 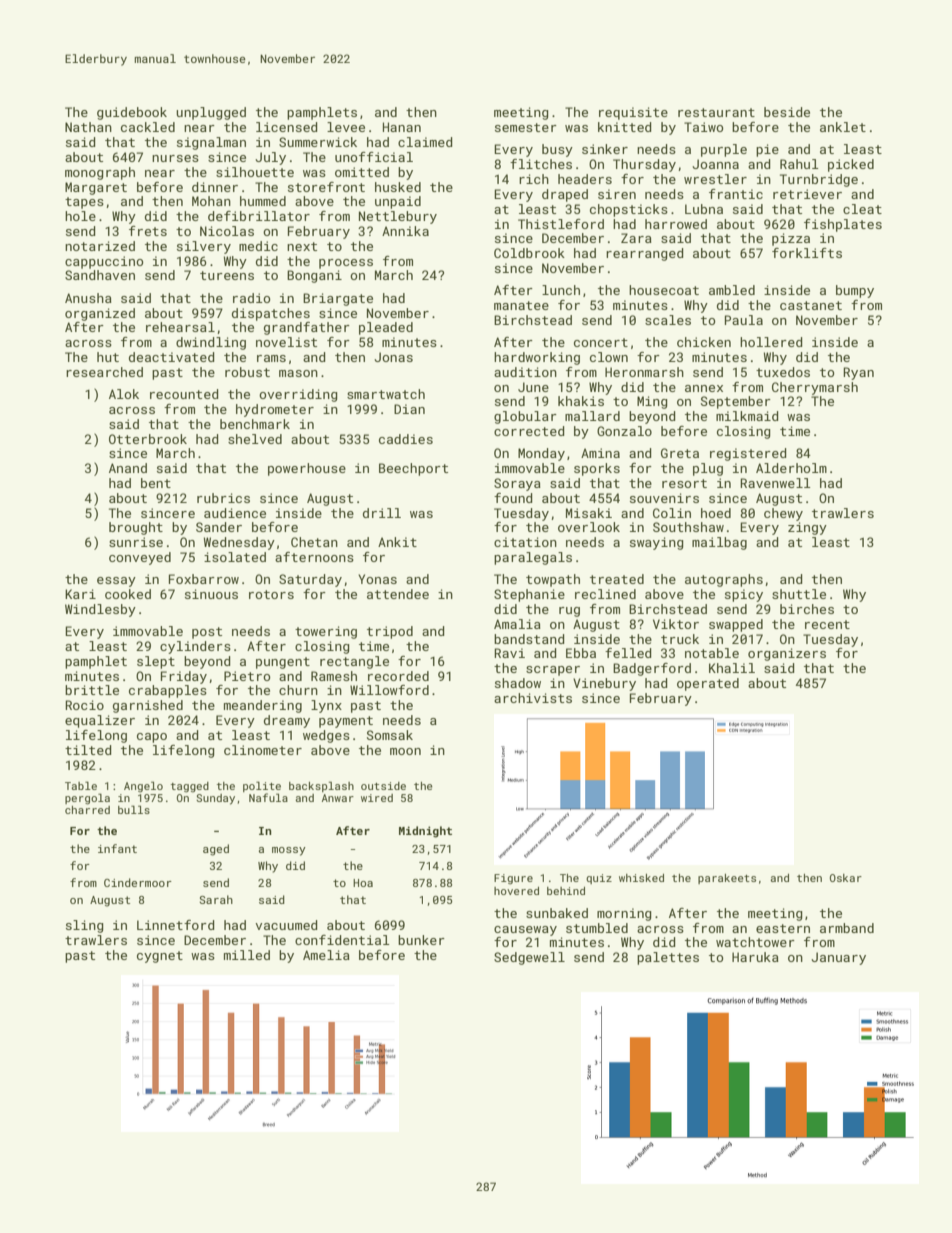 I want to click on brought, so click(x=136, y=528).
